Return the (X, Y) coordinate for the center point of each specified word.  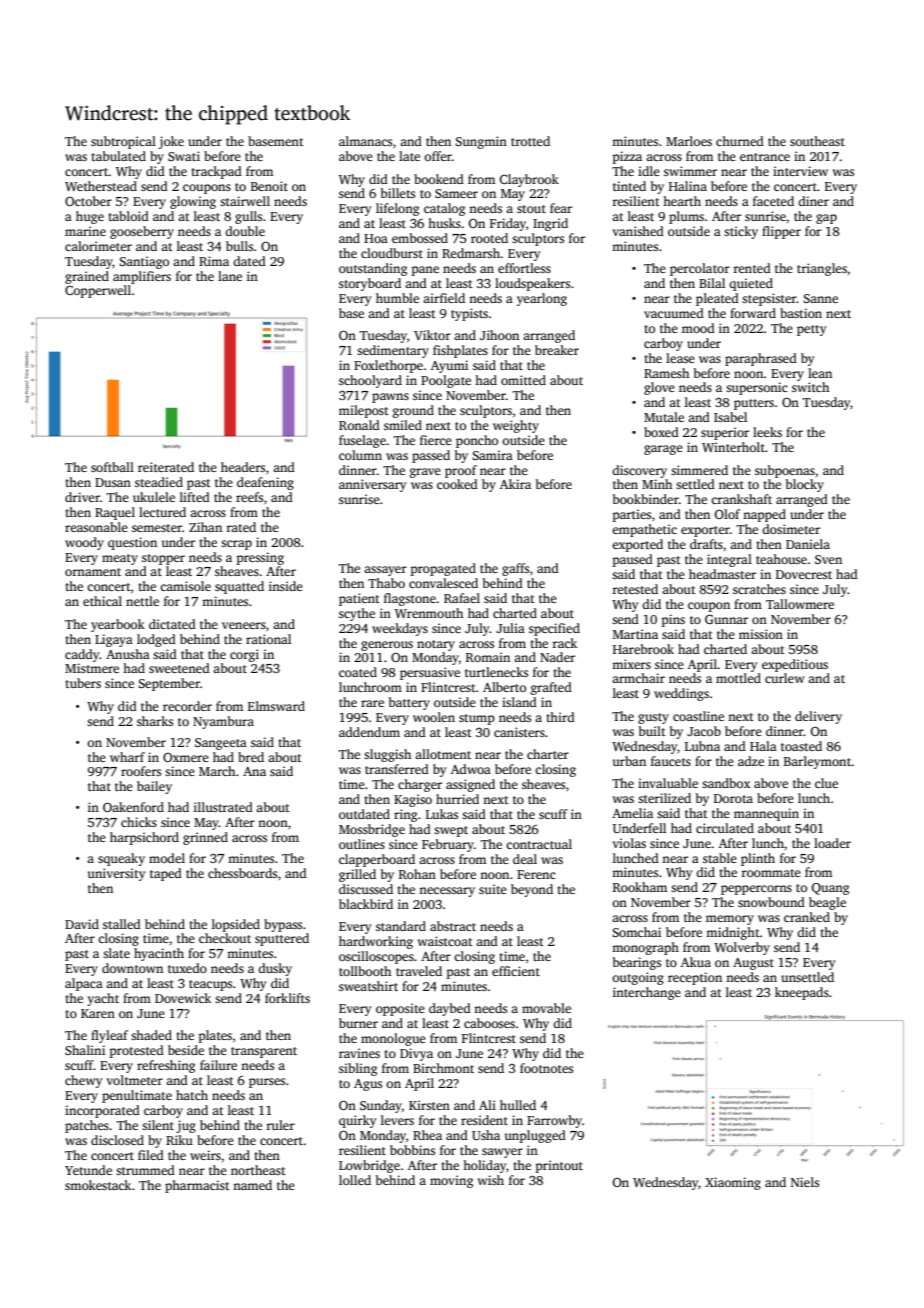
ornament (93, 572)
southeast (817, 141)
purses (267, 1083)
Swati (184, 156)
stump (477, 719)
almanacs (365, 141)
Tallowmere (800, 604)
